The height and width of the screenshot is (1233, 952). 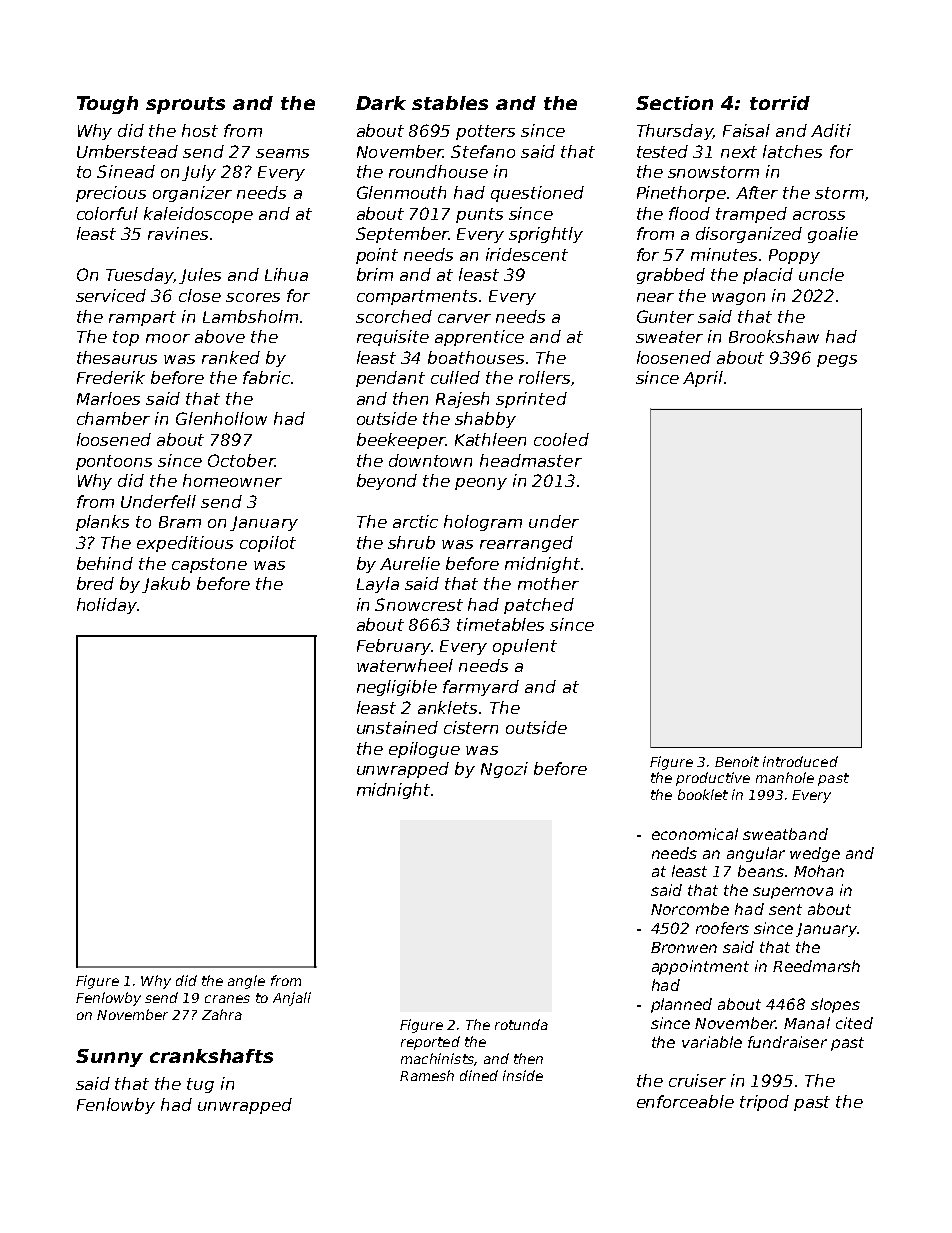 What do you see at coordinates (669, 337) in the screenshot?
I see `sweater` at bounding box center [669, 337].
